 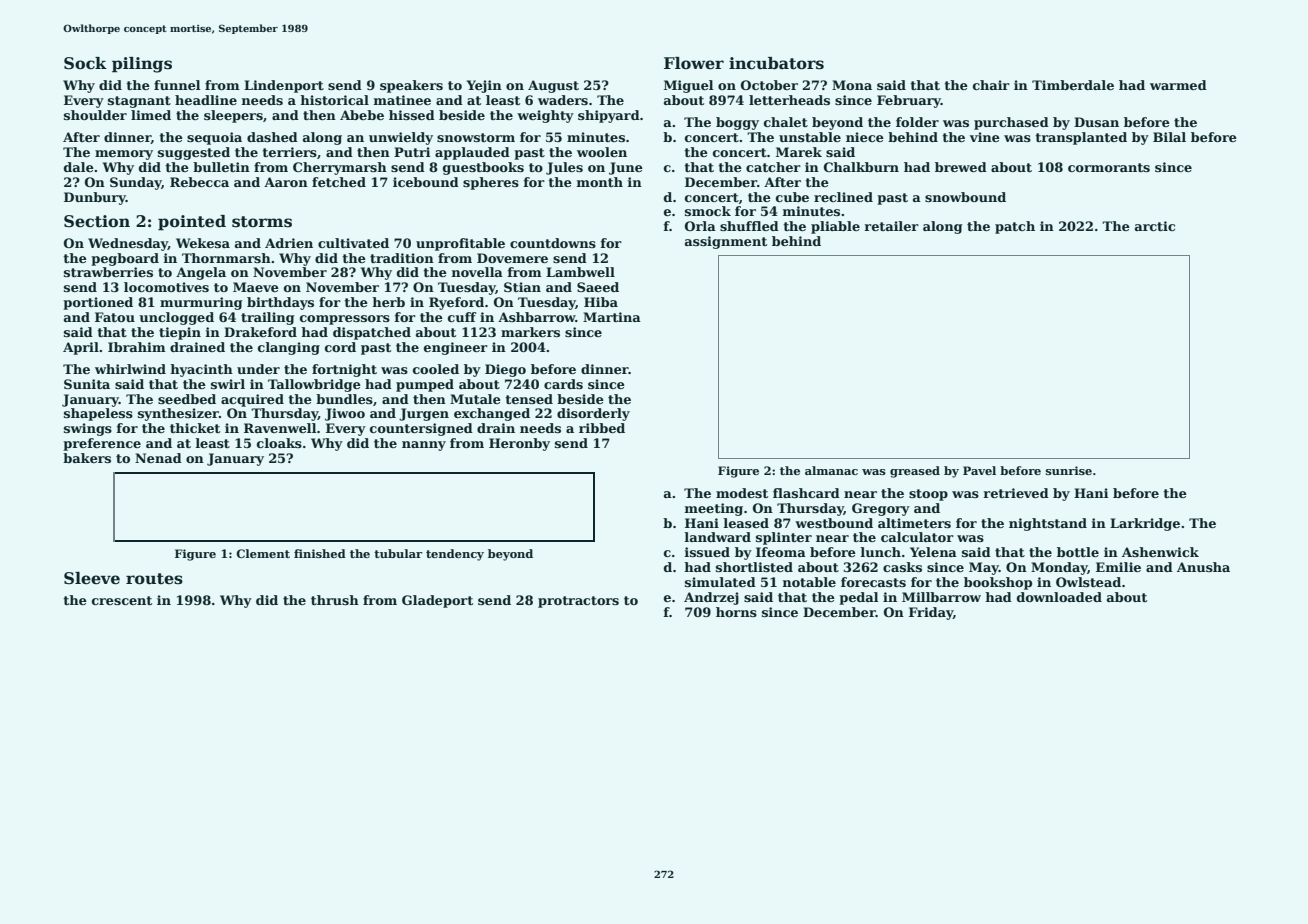 I want to click on February, so click(x=909, y=101).
